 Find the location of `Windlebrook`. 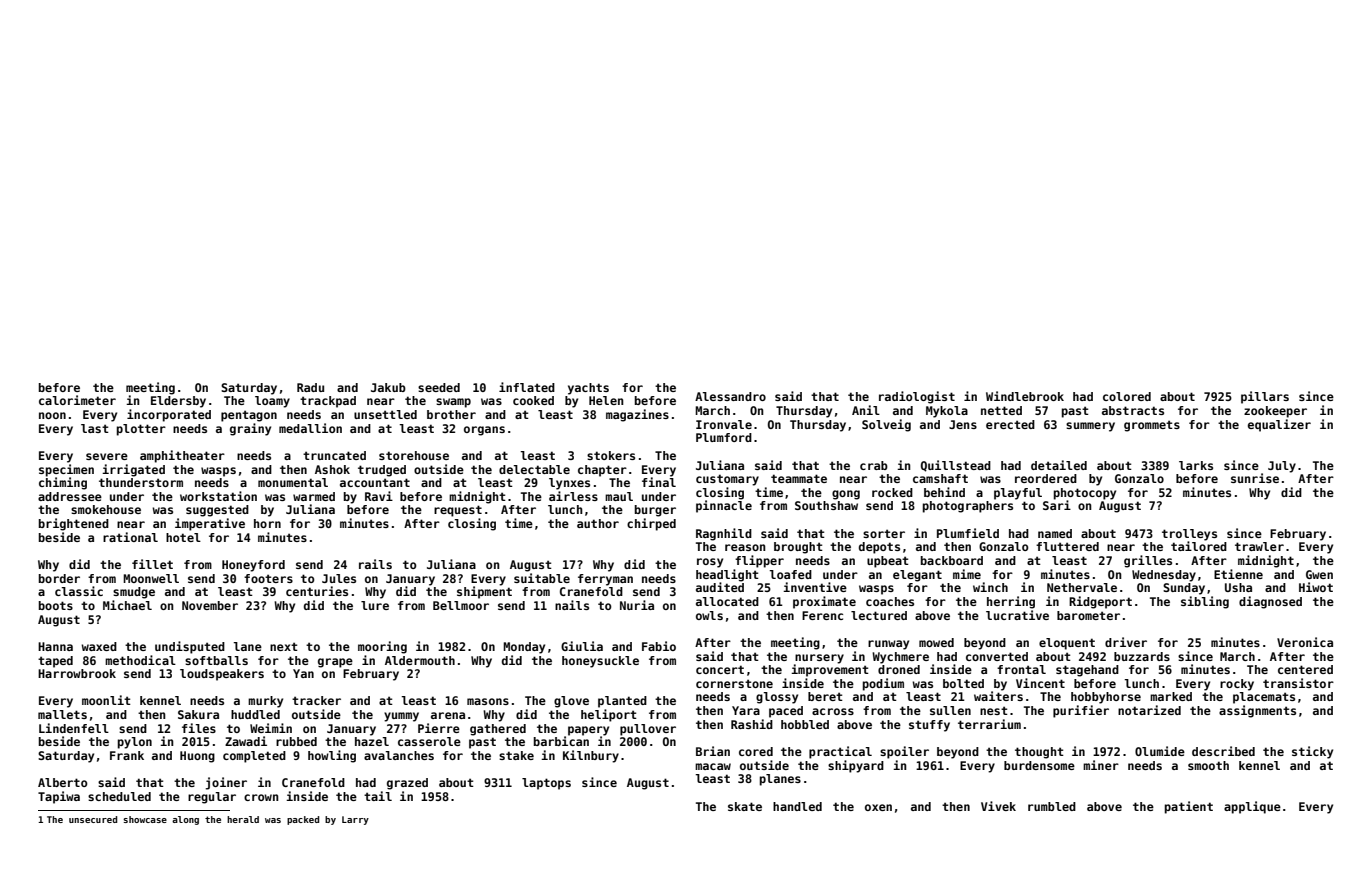

Windlebrook is located at coordinates (1025, 396).
